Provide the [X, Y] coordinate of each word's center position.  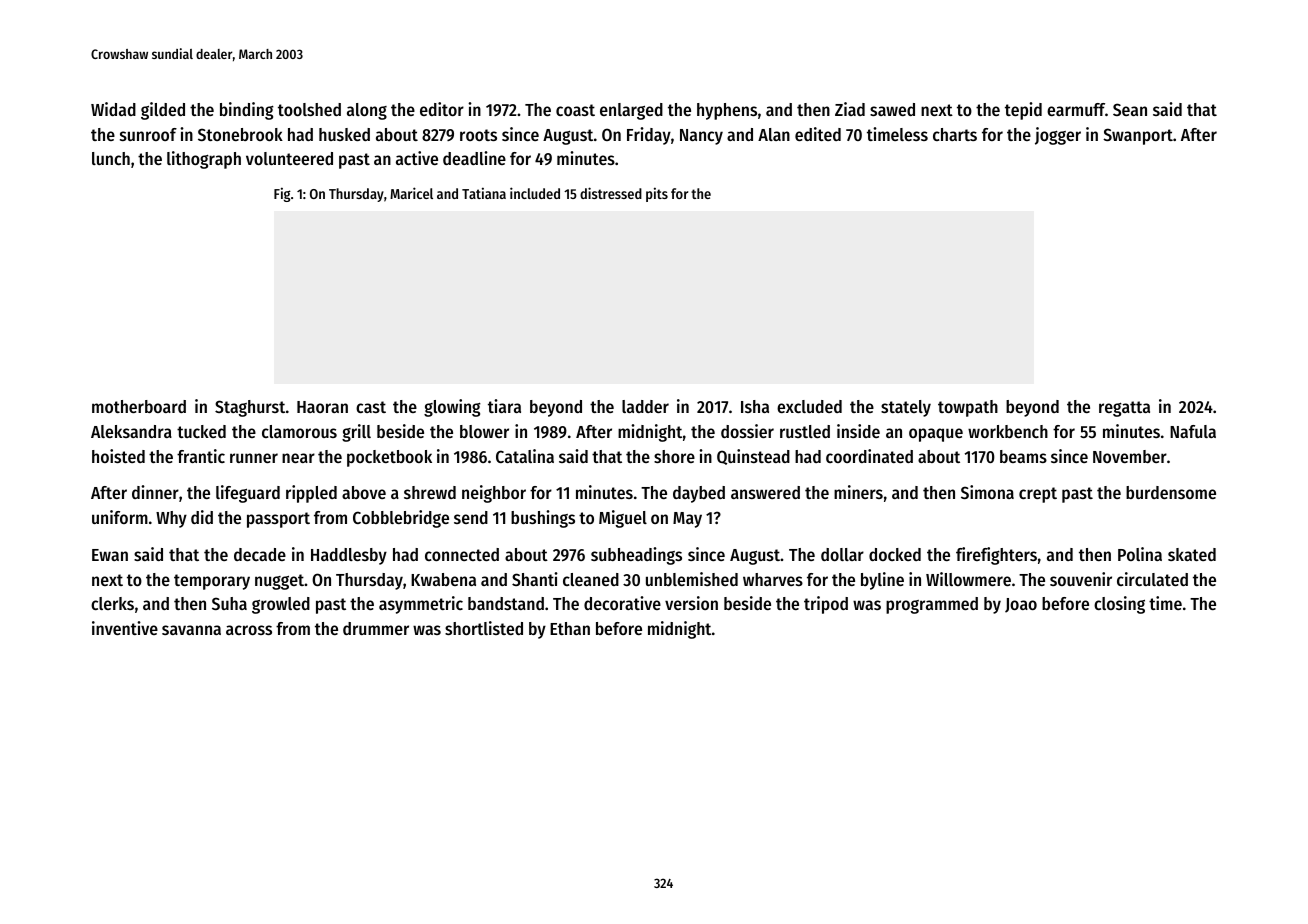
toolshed [309, 109]
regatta [1124, 409]
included [535, 193]
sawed [892, 109]
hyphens [727, 111]
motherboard [139, 406]
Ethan [570, 628]
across [249, 630]
